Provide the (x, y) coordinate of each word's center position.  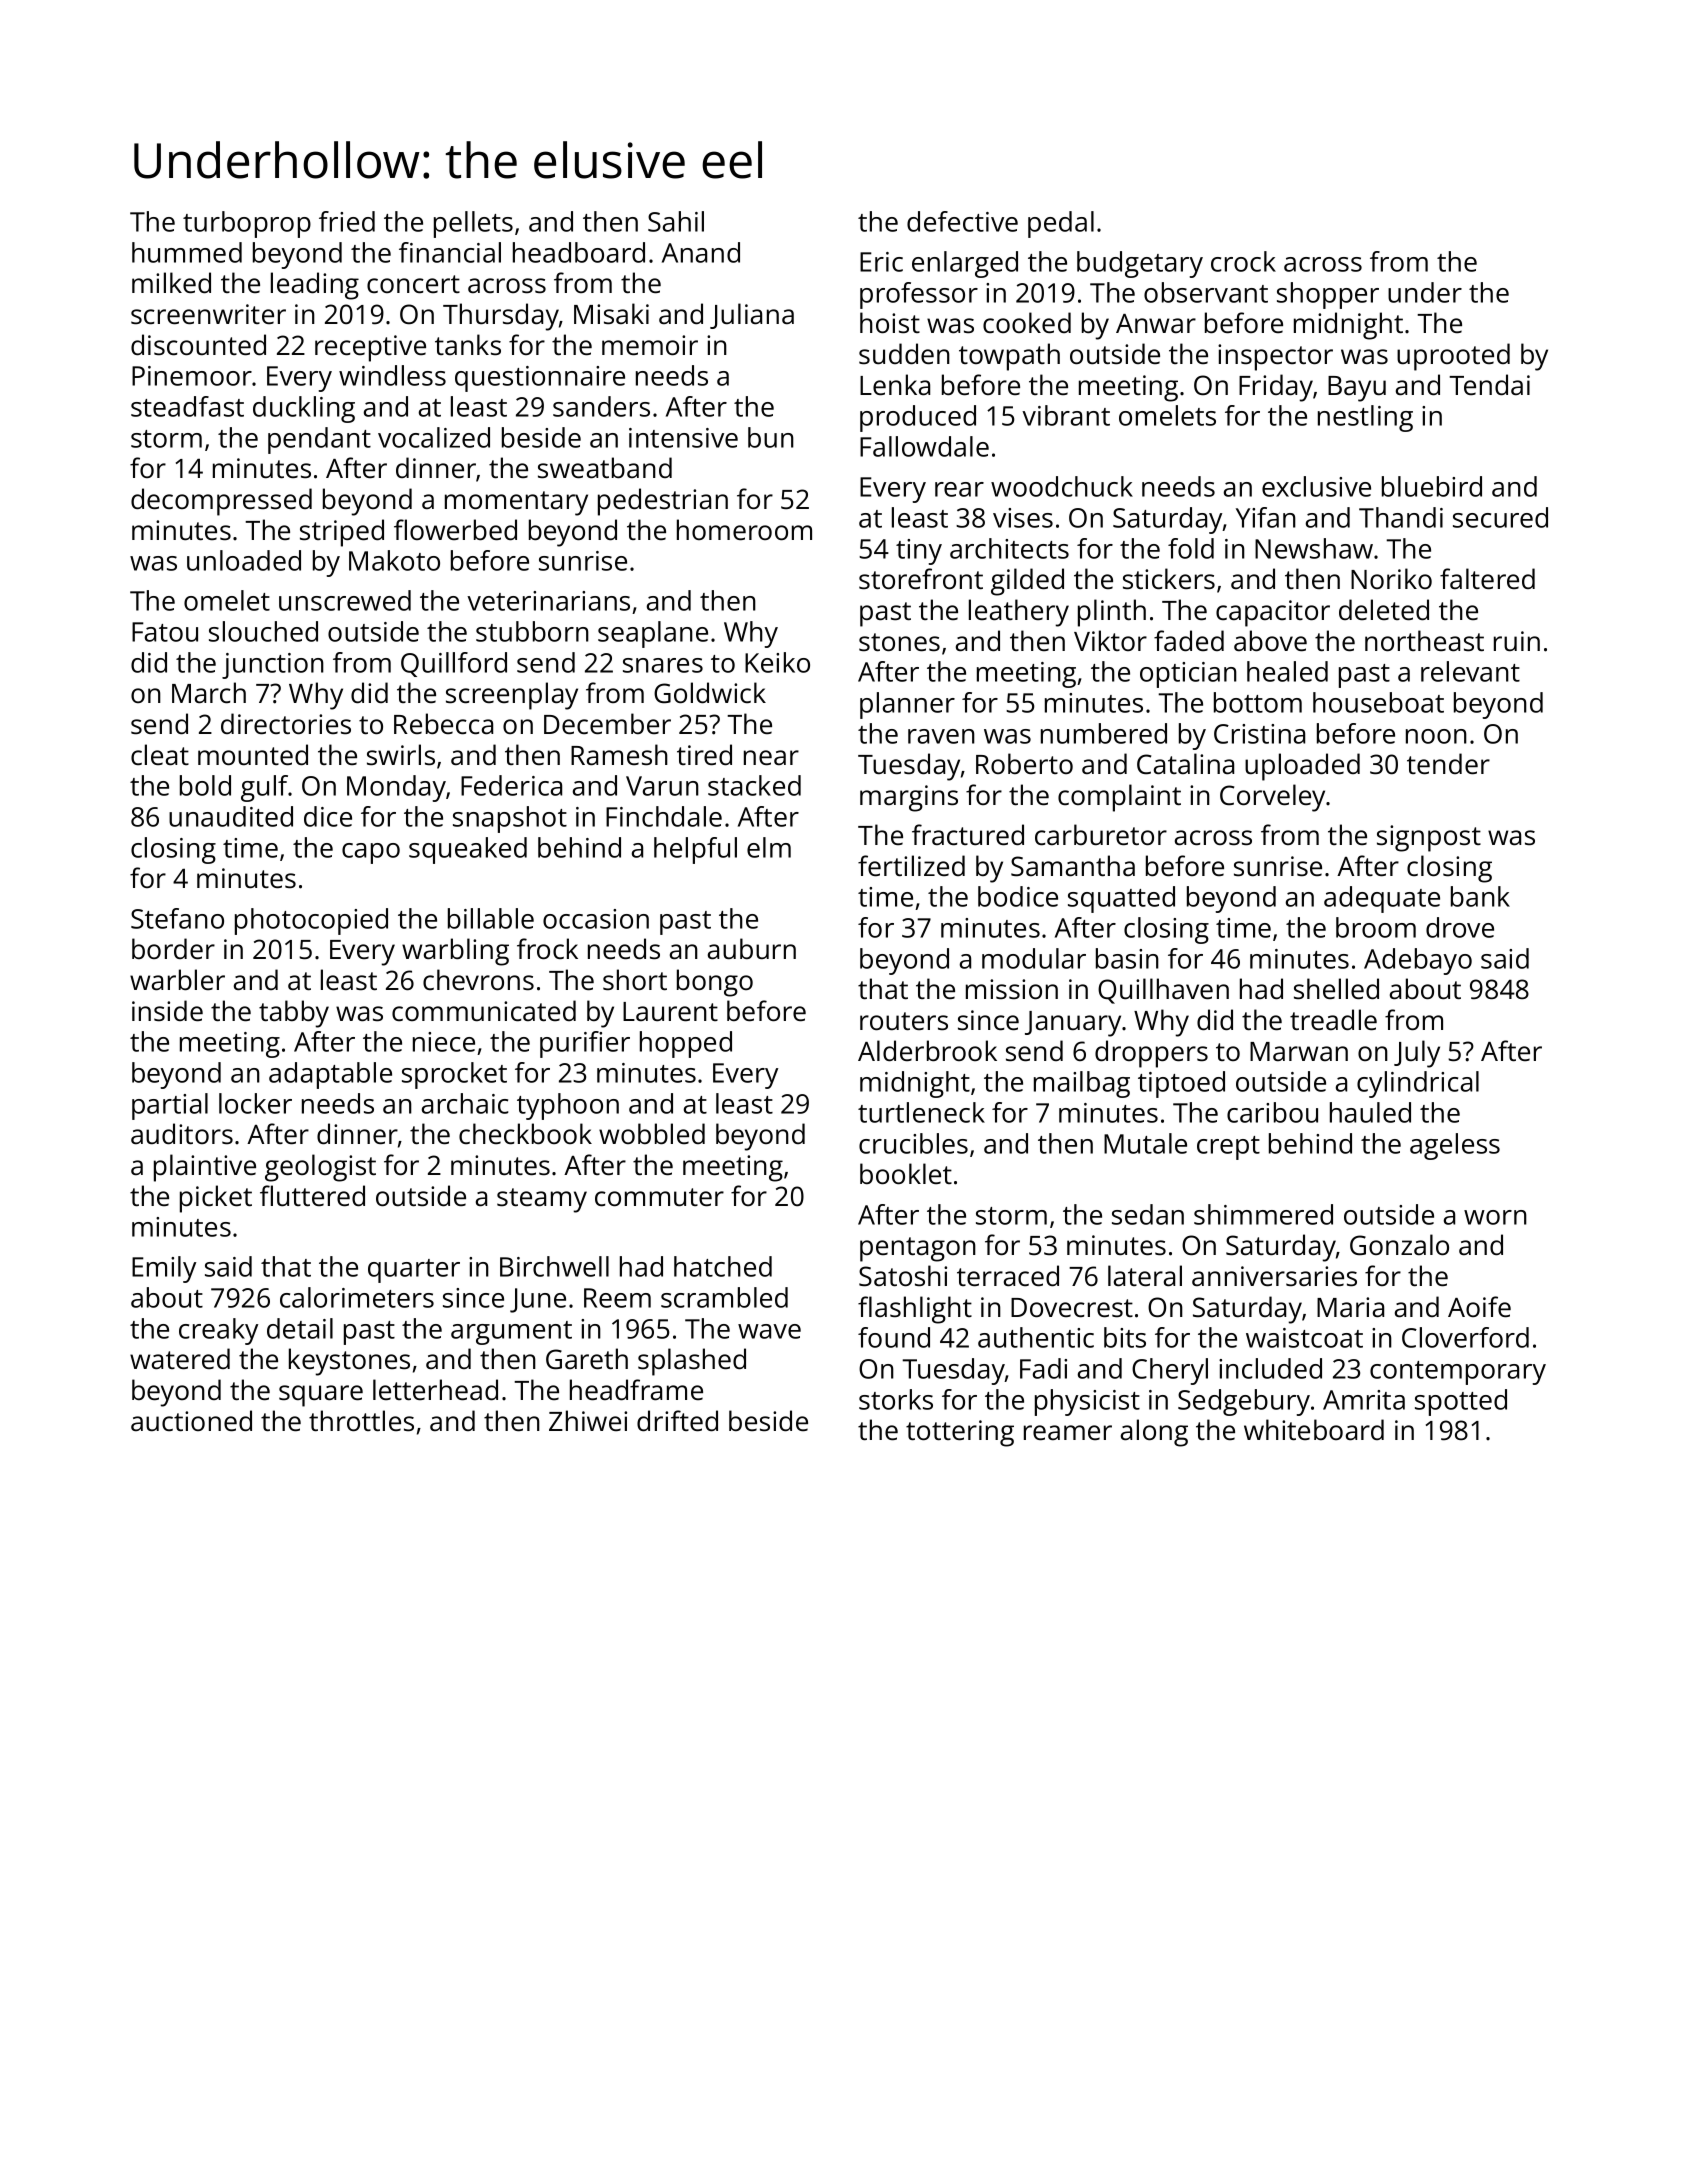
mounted (253, 755)
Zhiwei (588, 1420)
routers (904, 1021)
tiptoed (1181, 1084)
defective (962, 221)
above (1270, 641)
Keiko (777, 662)
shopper (1328, 295)
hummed (187, 252)
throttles (361, 1421)
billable (491, 918)
